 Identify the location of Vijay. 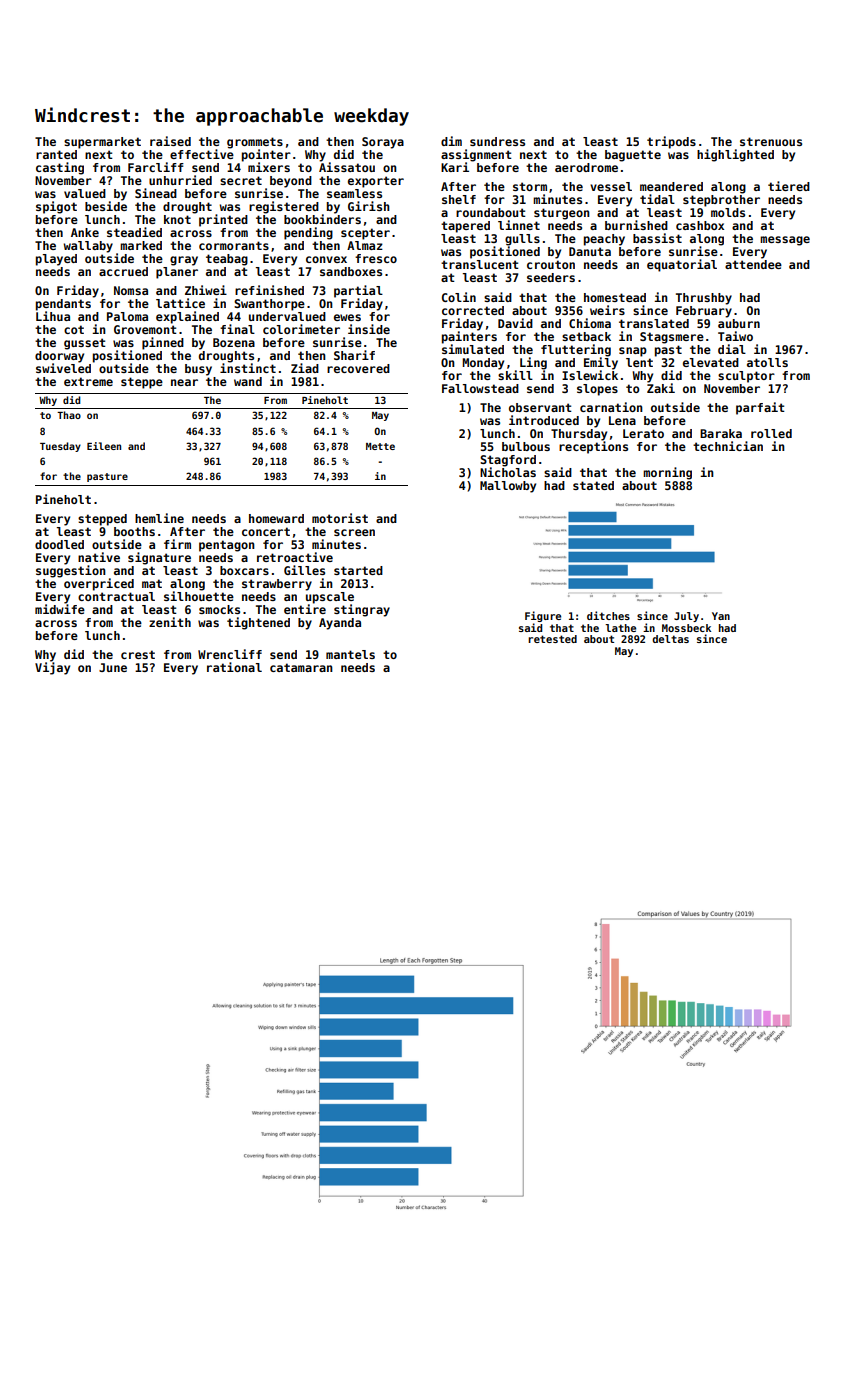
(52, 668).
